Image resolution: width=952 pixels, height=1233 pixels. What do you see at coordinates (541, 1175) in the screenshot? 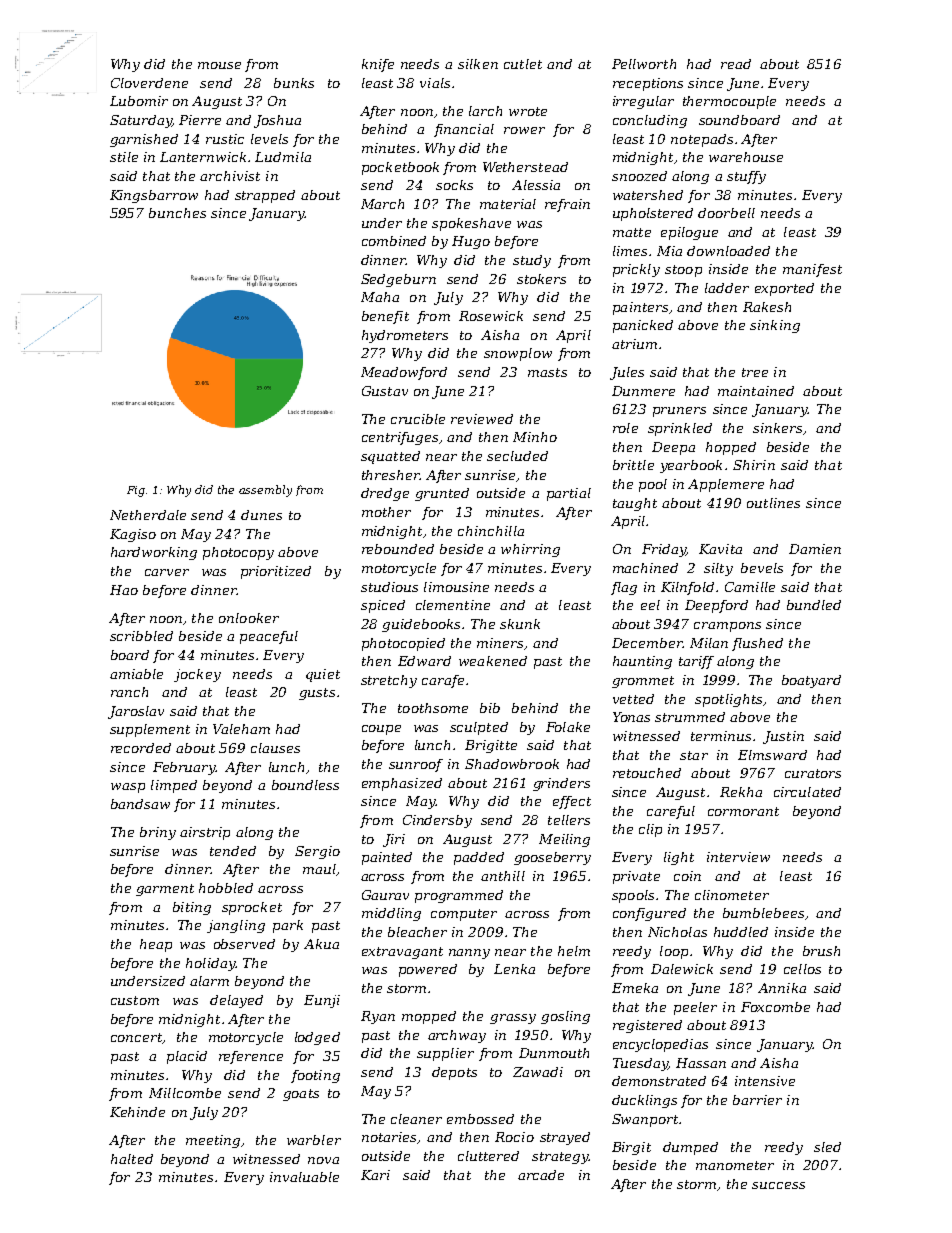
I see `arcade` at bounding box center [541, 1175].
